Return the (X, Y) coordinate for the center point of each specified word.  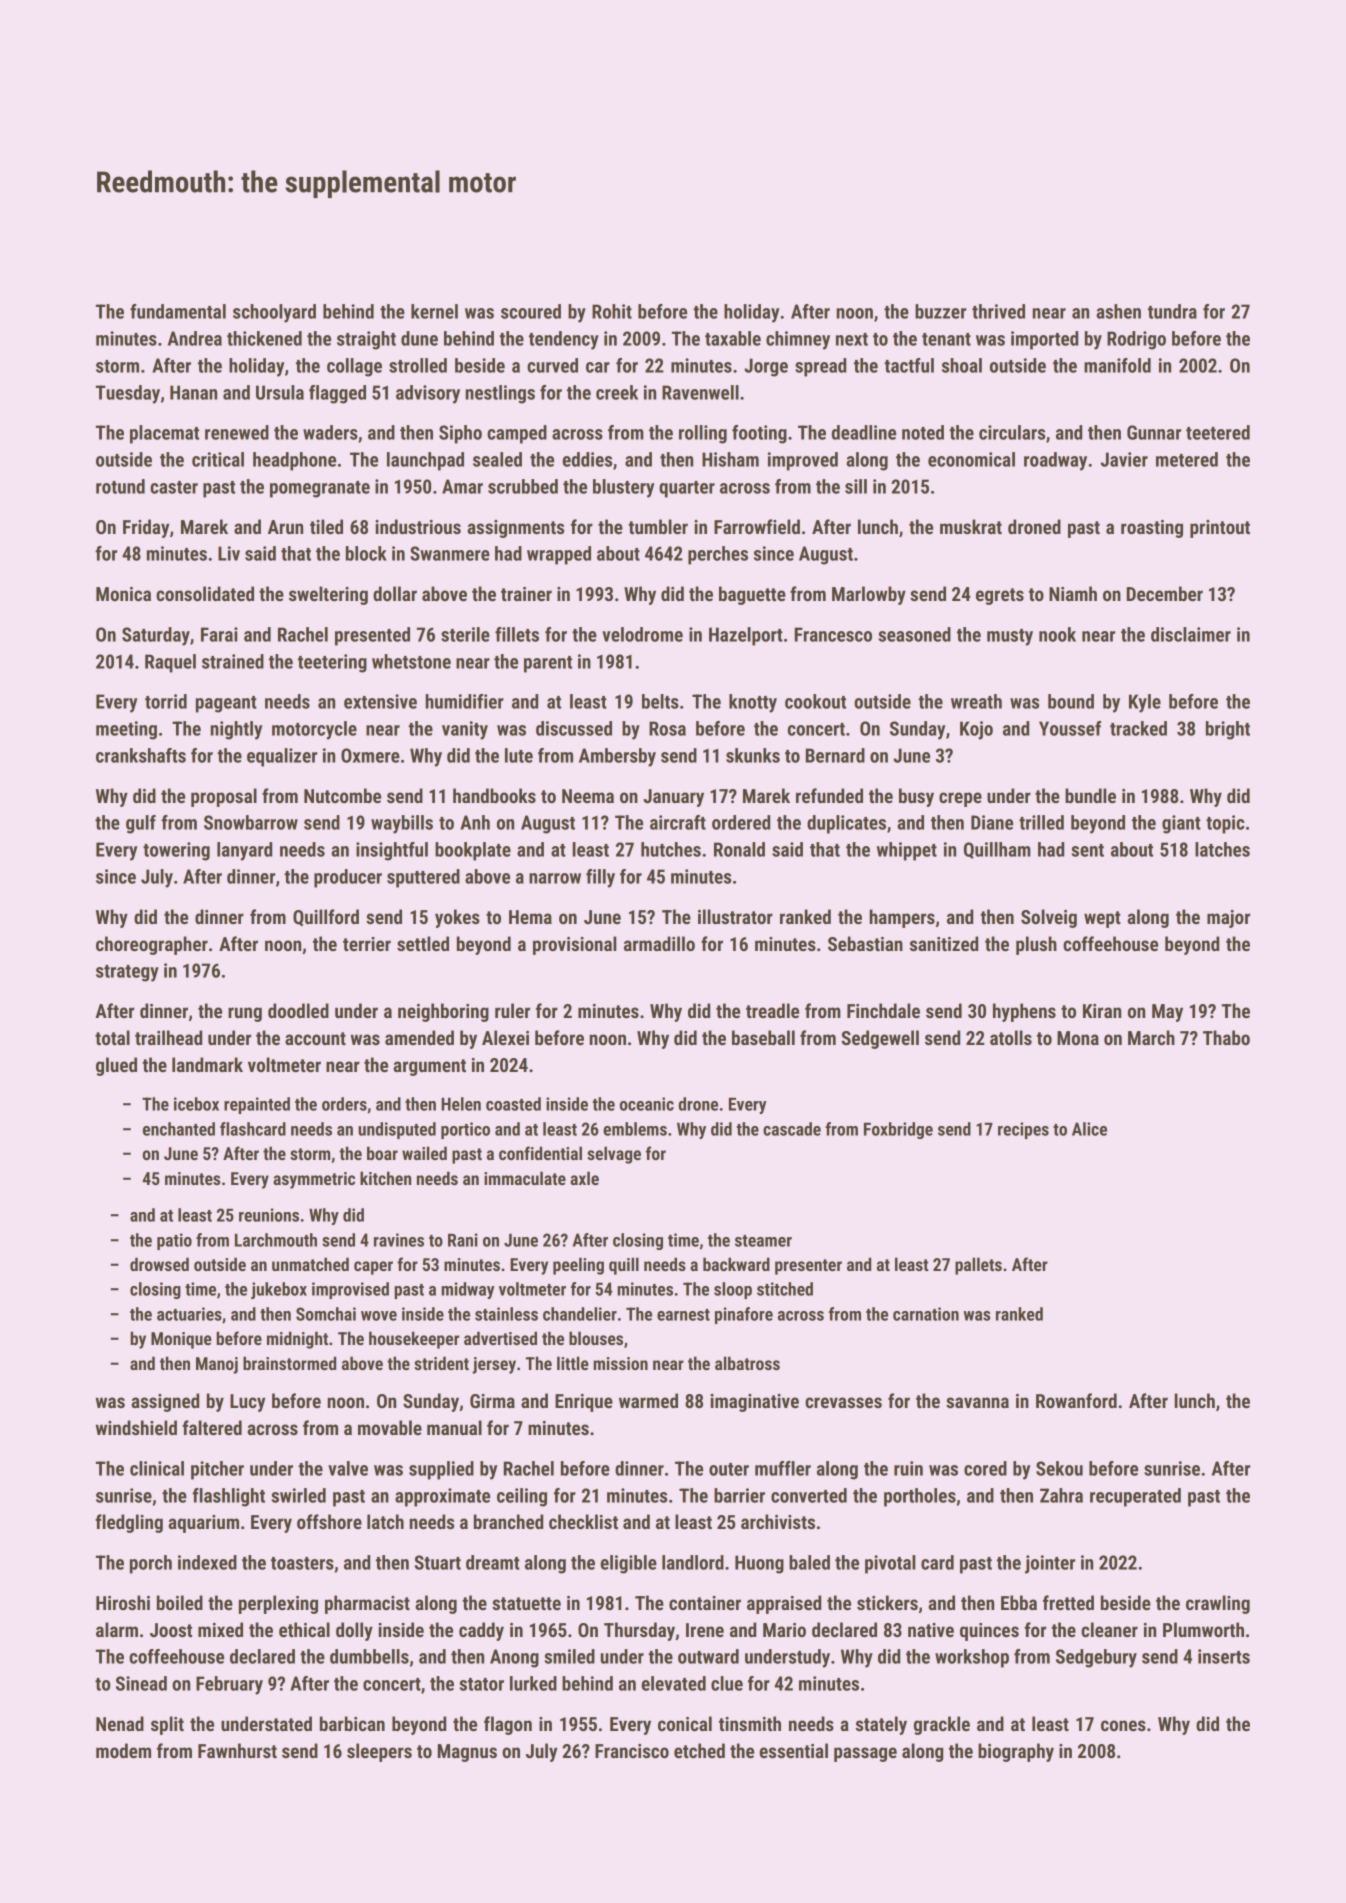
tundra (1172, 311)
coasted (513, 1104)
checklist (583, 1521)
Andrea (195, 338)
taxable (733, 338)
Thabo (1226, 1037)
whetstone (411, 661)
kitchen (385, 1178)
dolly (354, 1631)
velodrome (642, 634)
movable (390, 1427)
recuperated (1135, 1497)
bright (1228, 730)
